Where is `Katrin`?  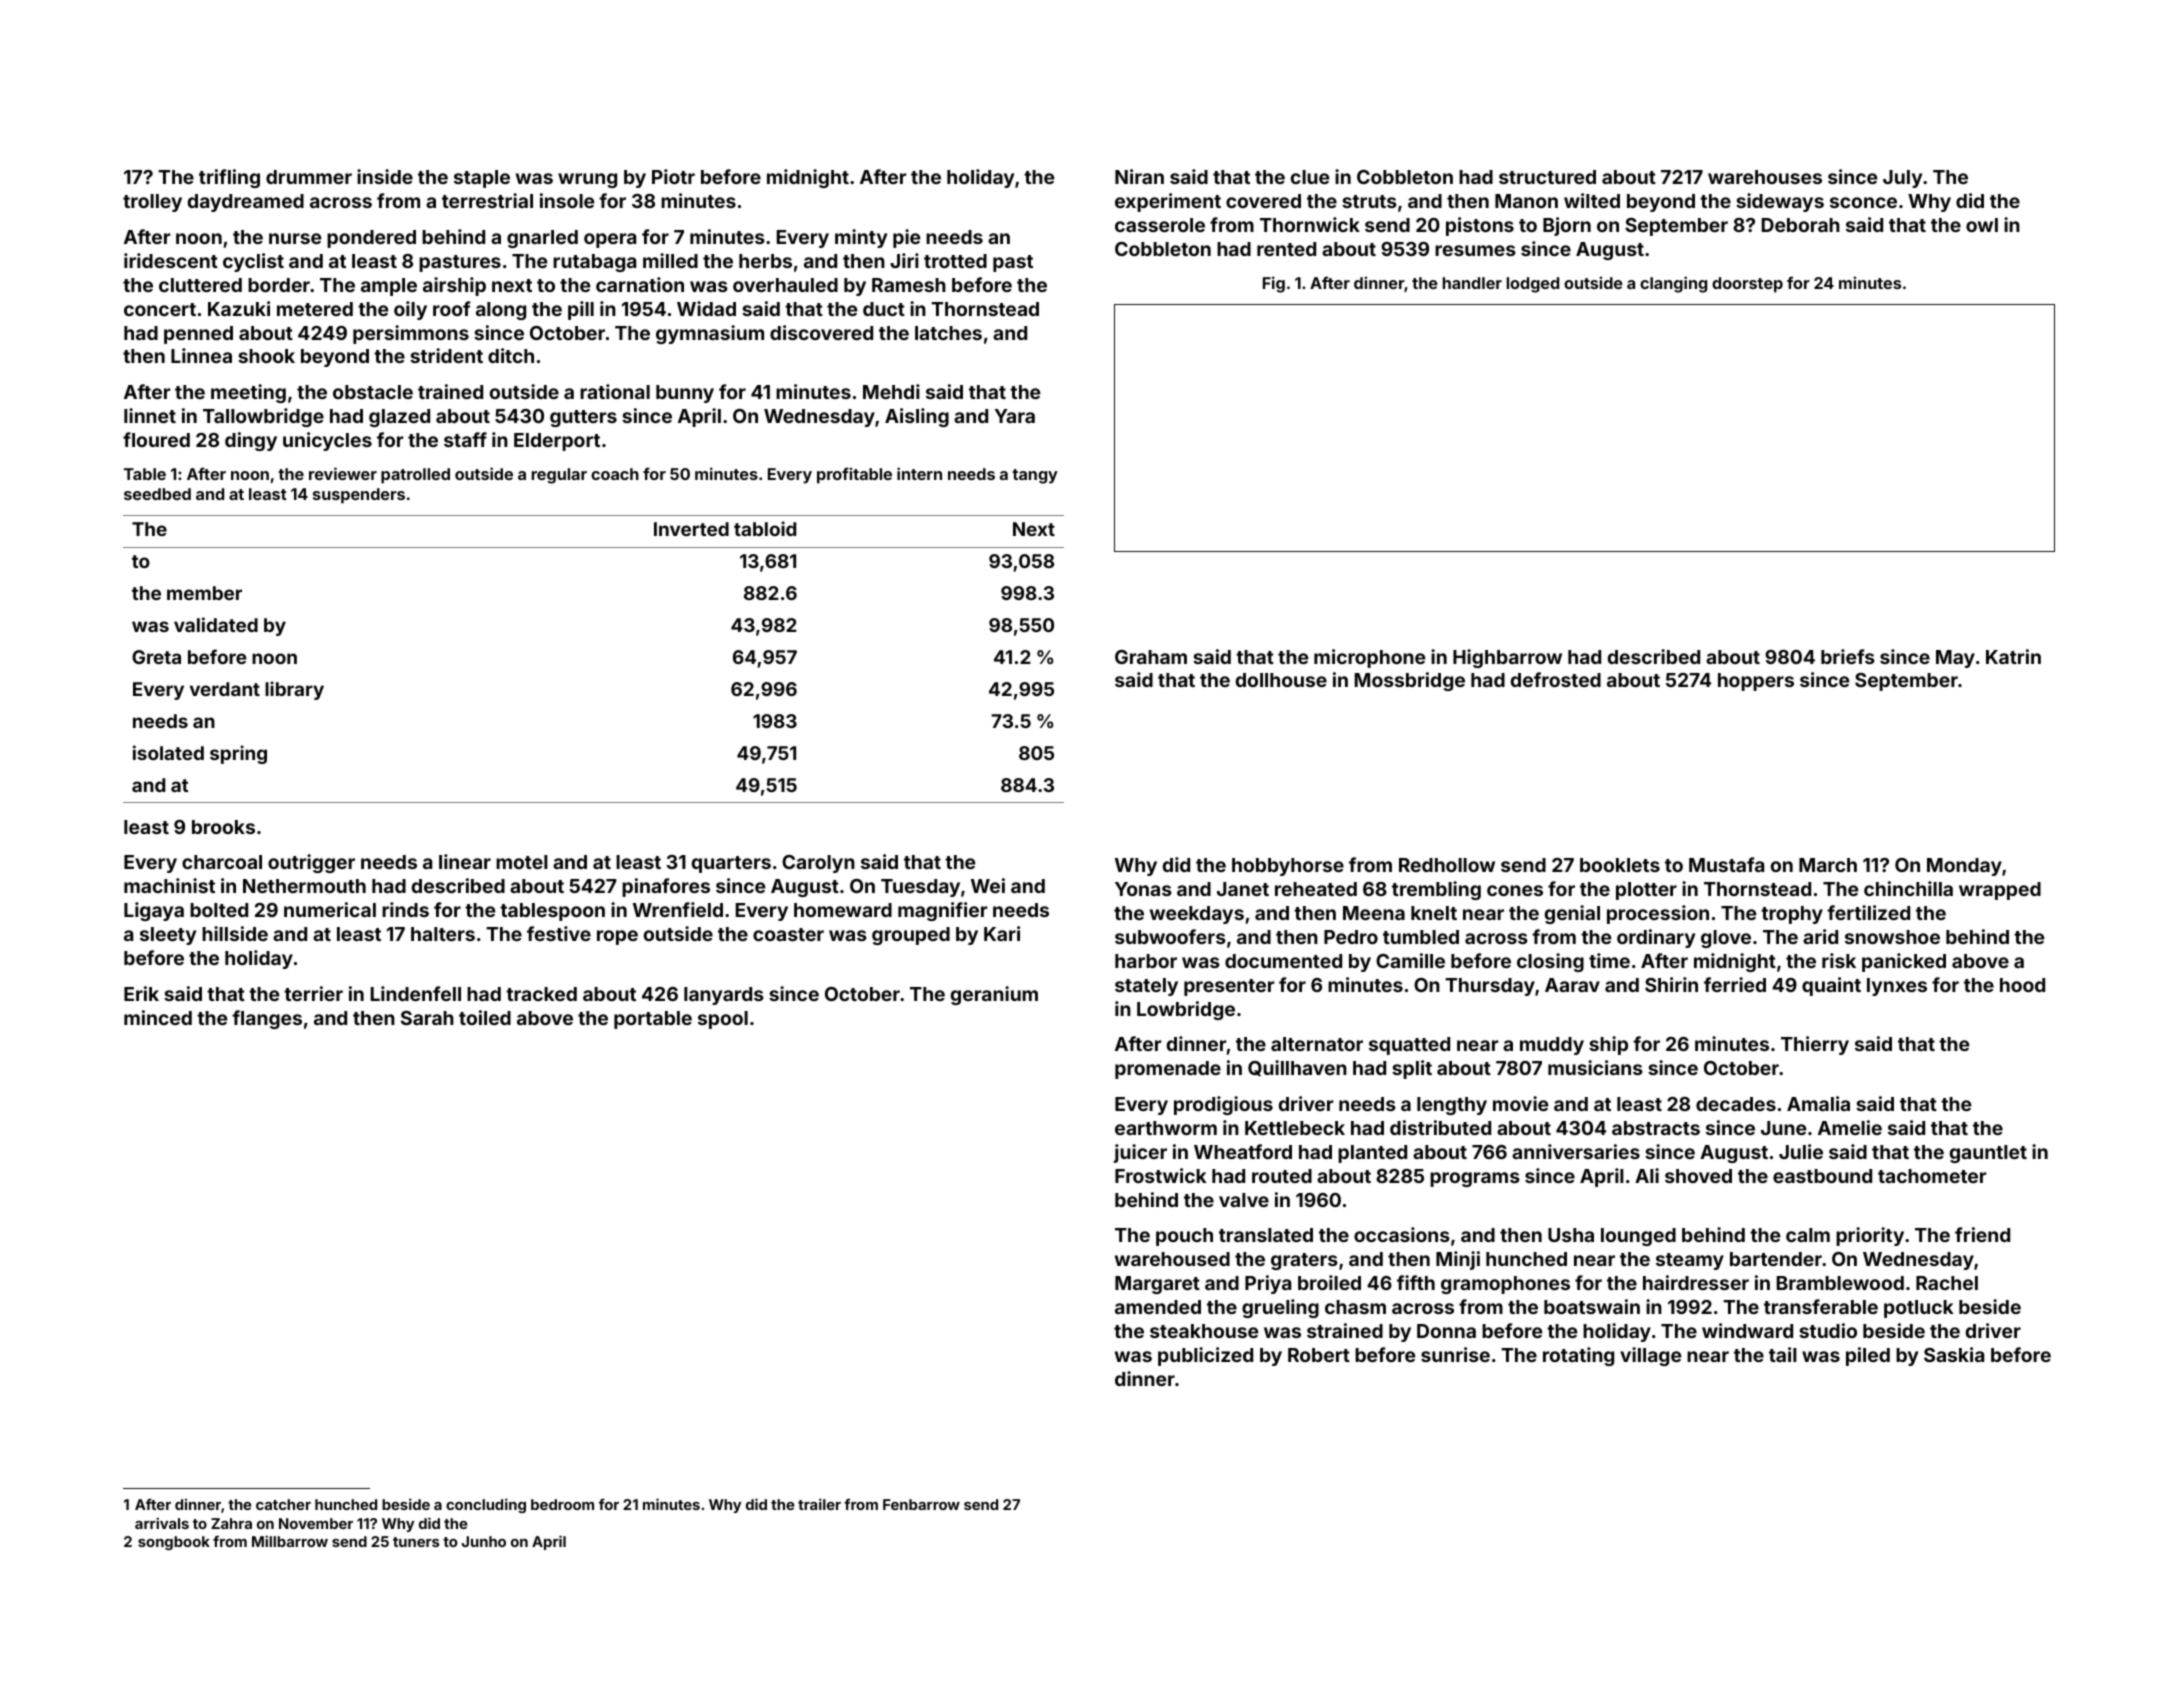
Katrin is located at coordinates (2013, 656).
